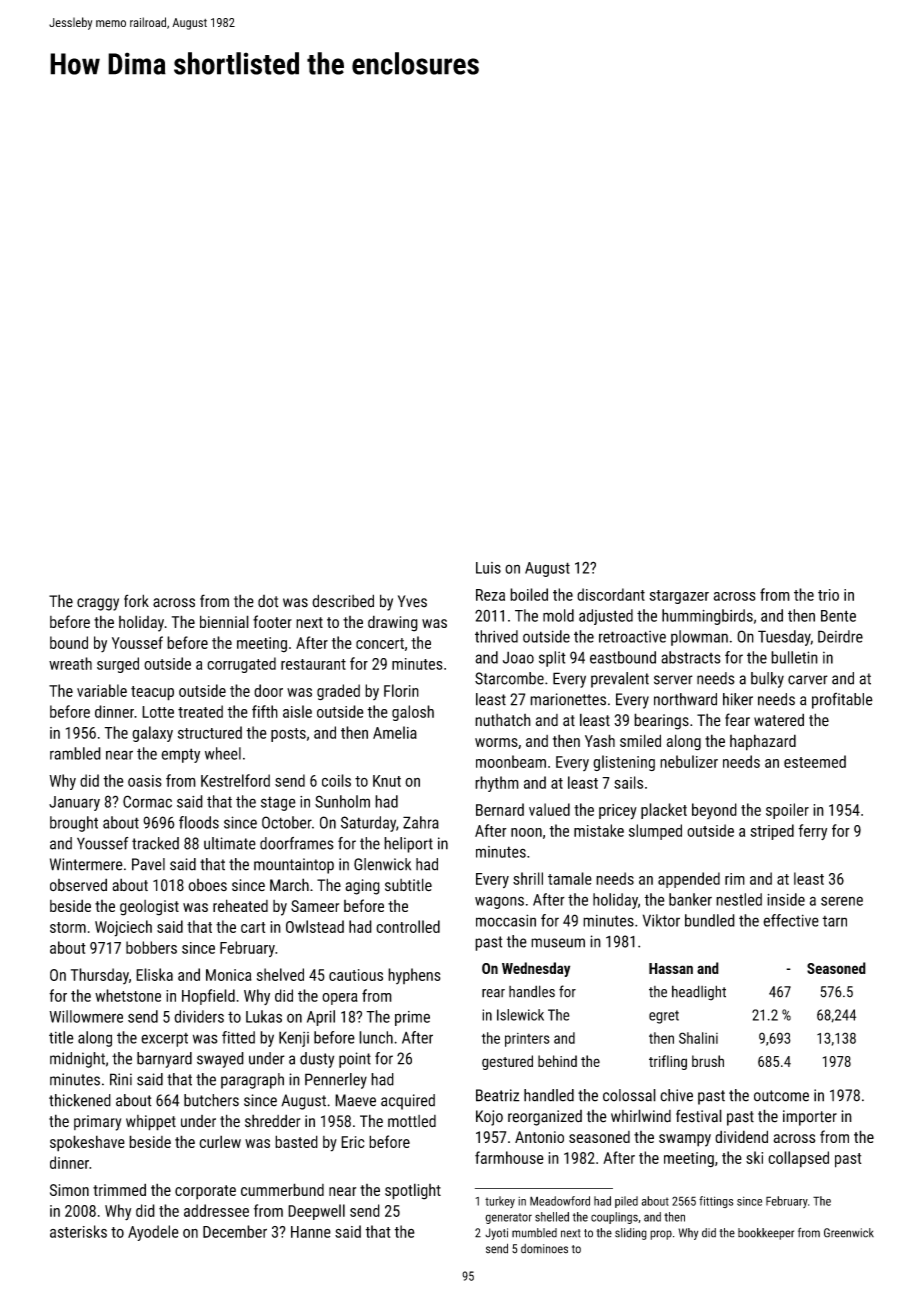 The image size is (924, 1308). Describe the element at coordinates (738, 699) in the screenshot. I see `hiker` at that location.
